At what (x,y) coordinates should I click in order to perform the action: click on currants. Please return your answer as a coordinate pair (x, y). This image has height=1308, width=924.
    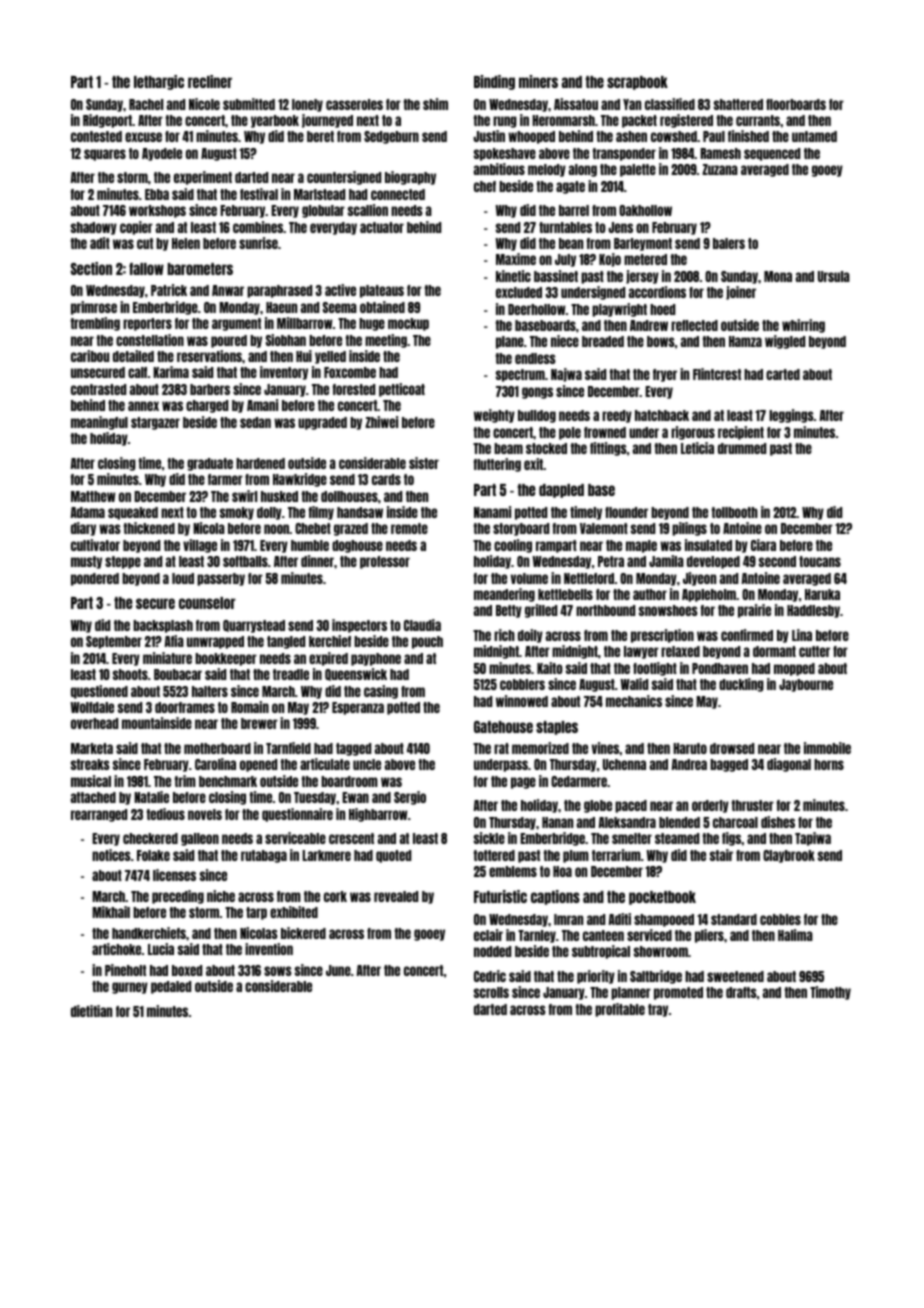
    Looking at the image, I should click on (758, 120).
